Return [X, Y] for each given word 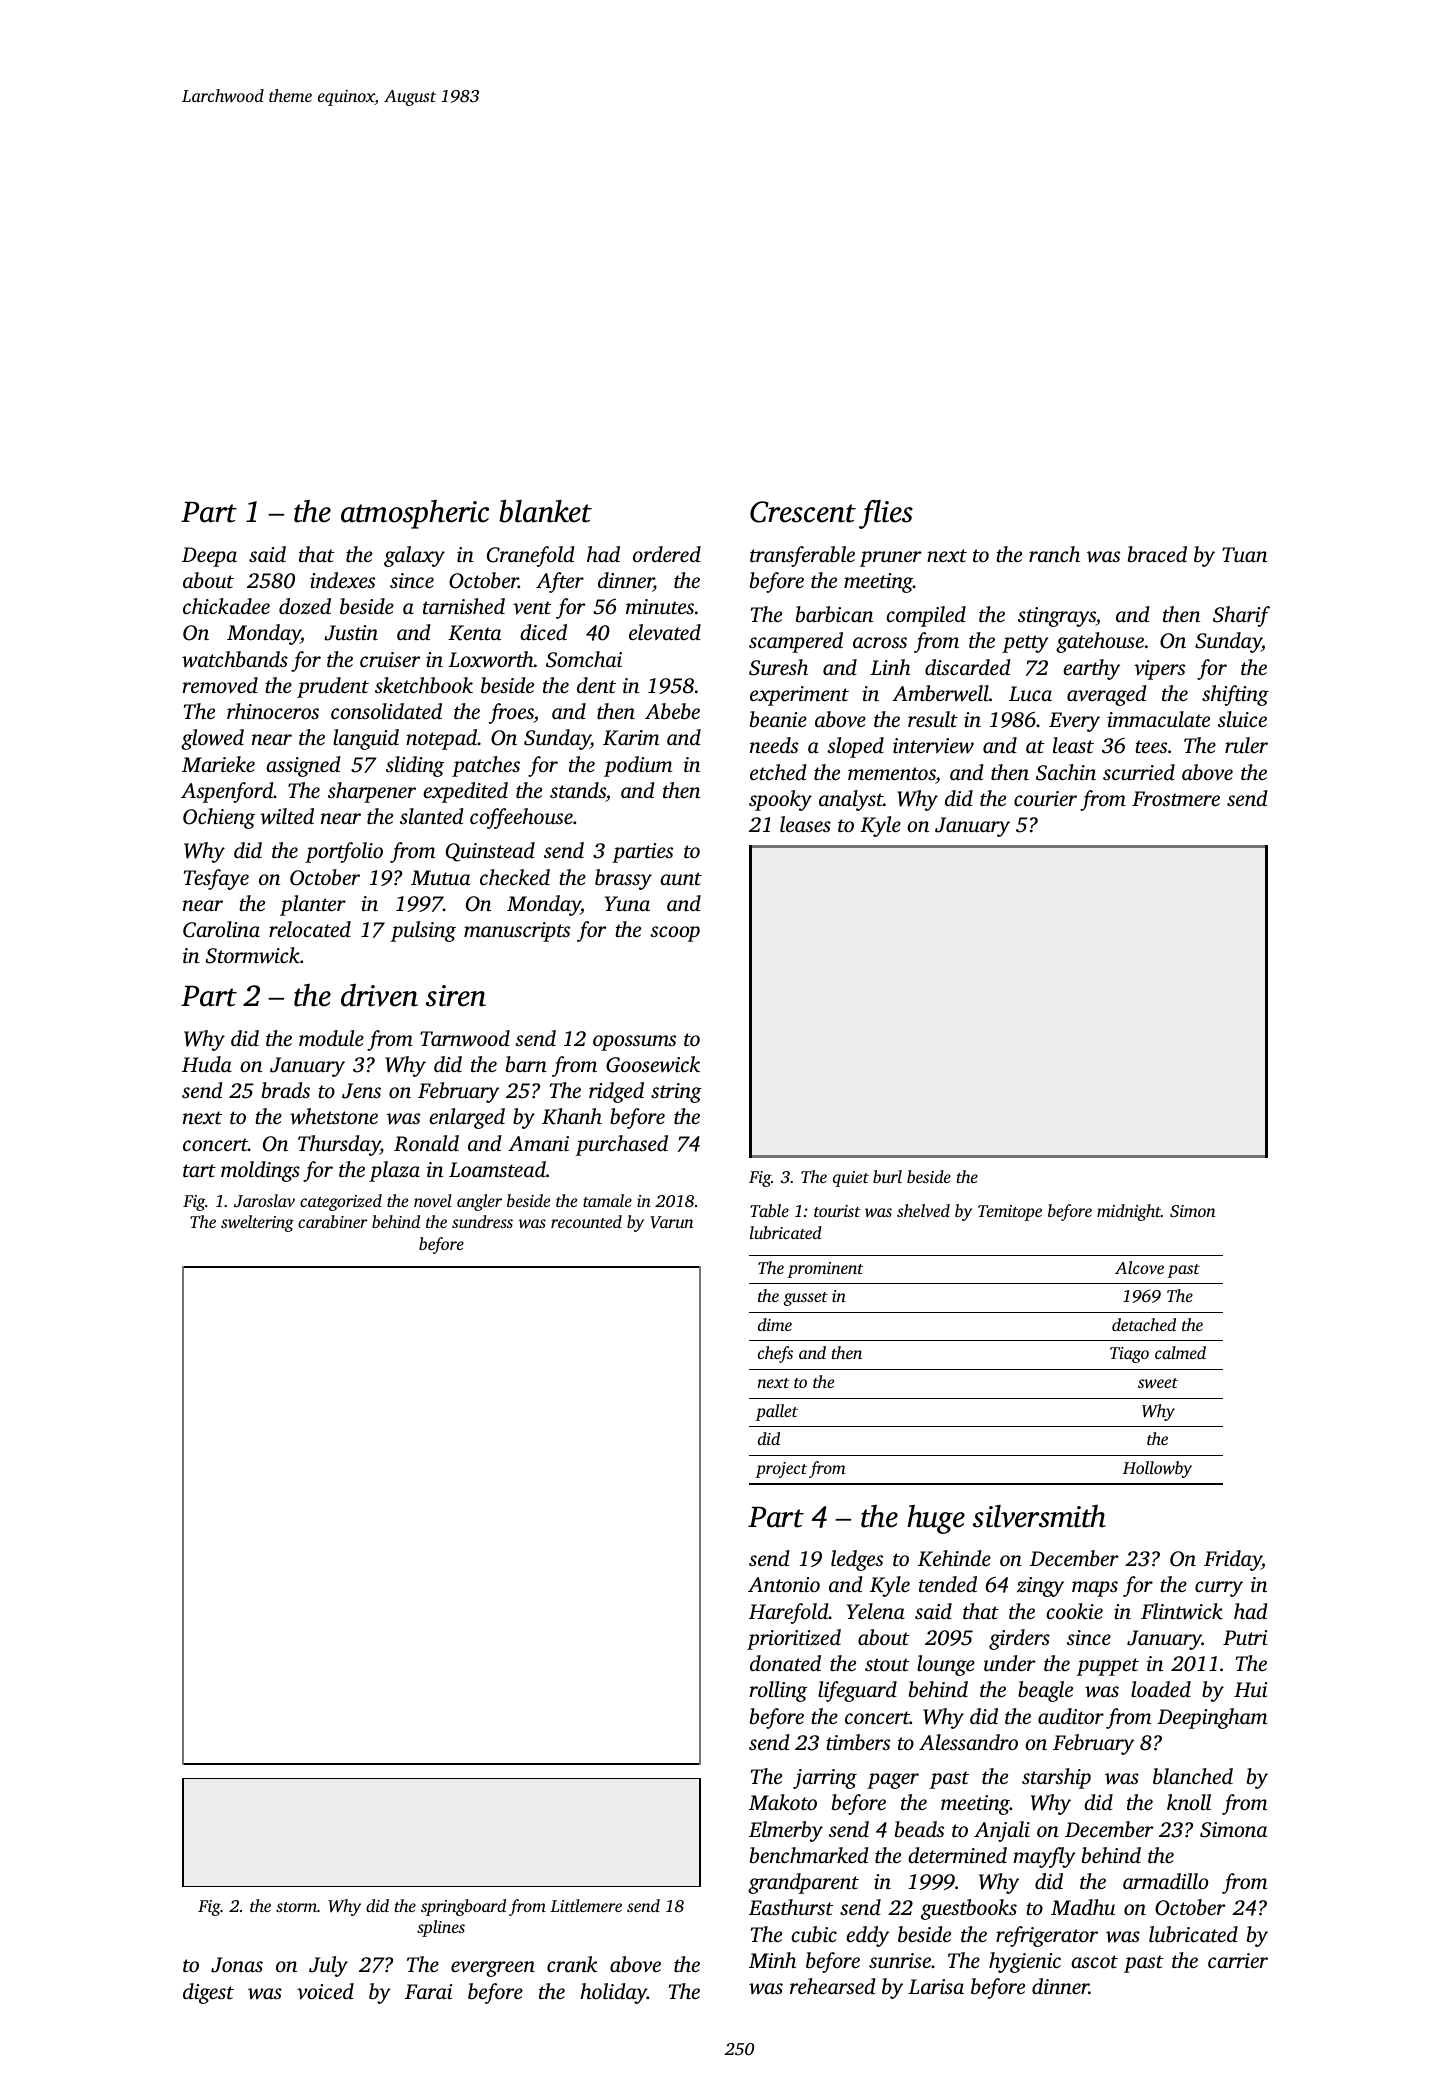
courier [1045, 798]
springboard [463, 1907]
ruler [1246, 745]
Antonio [784, 1584]
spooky [780, 800]
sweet [1158, 1383]
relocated [310, 929]
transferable [802, 556]
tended [948, 1584]
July [328, 1966]
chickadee [226, 606]
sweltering [257, 1223]
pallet [776, 1412]
